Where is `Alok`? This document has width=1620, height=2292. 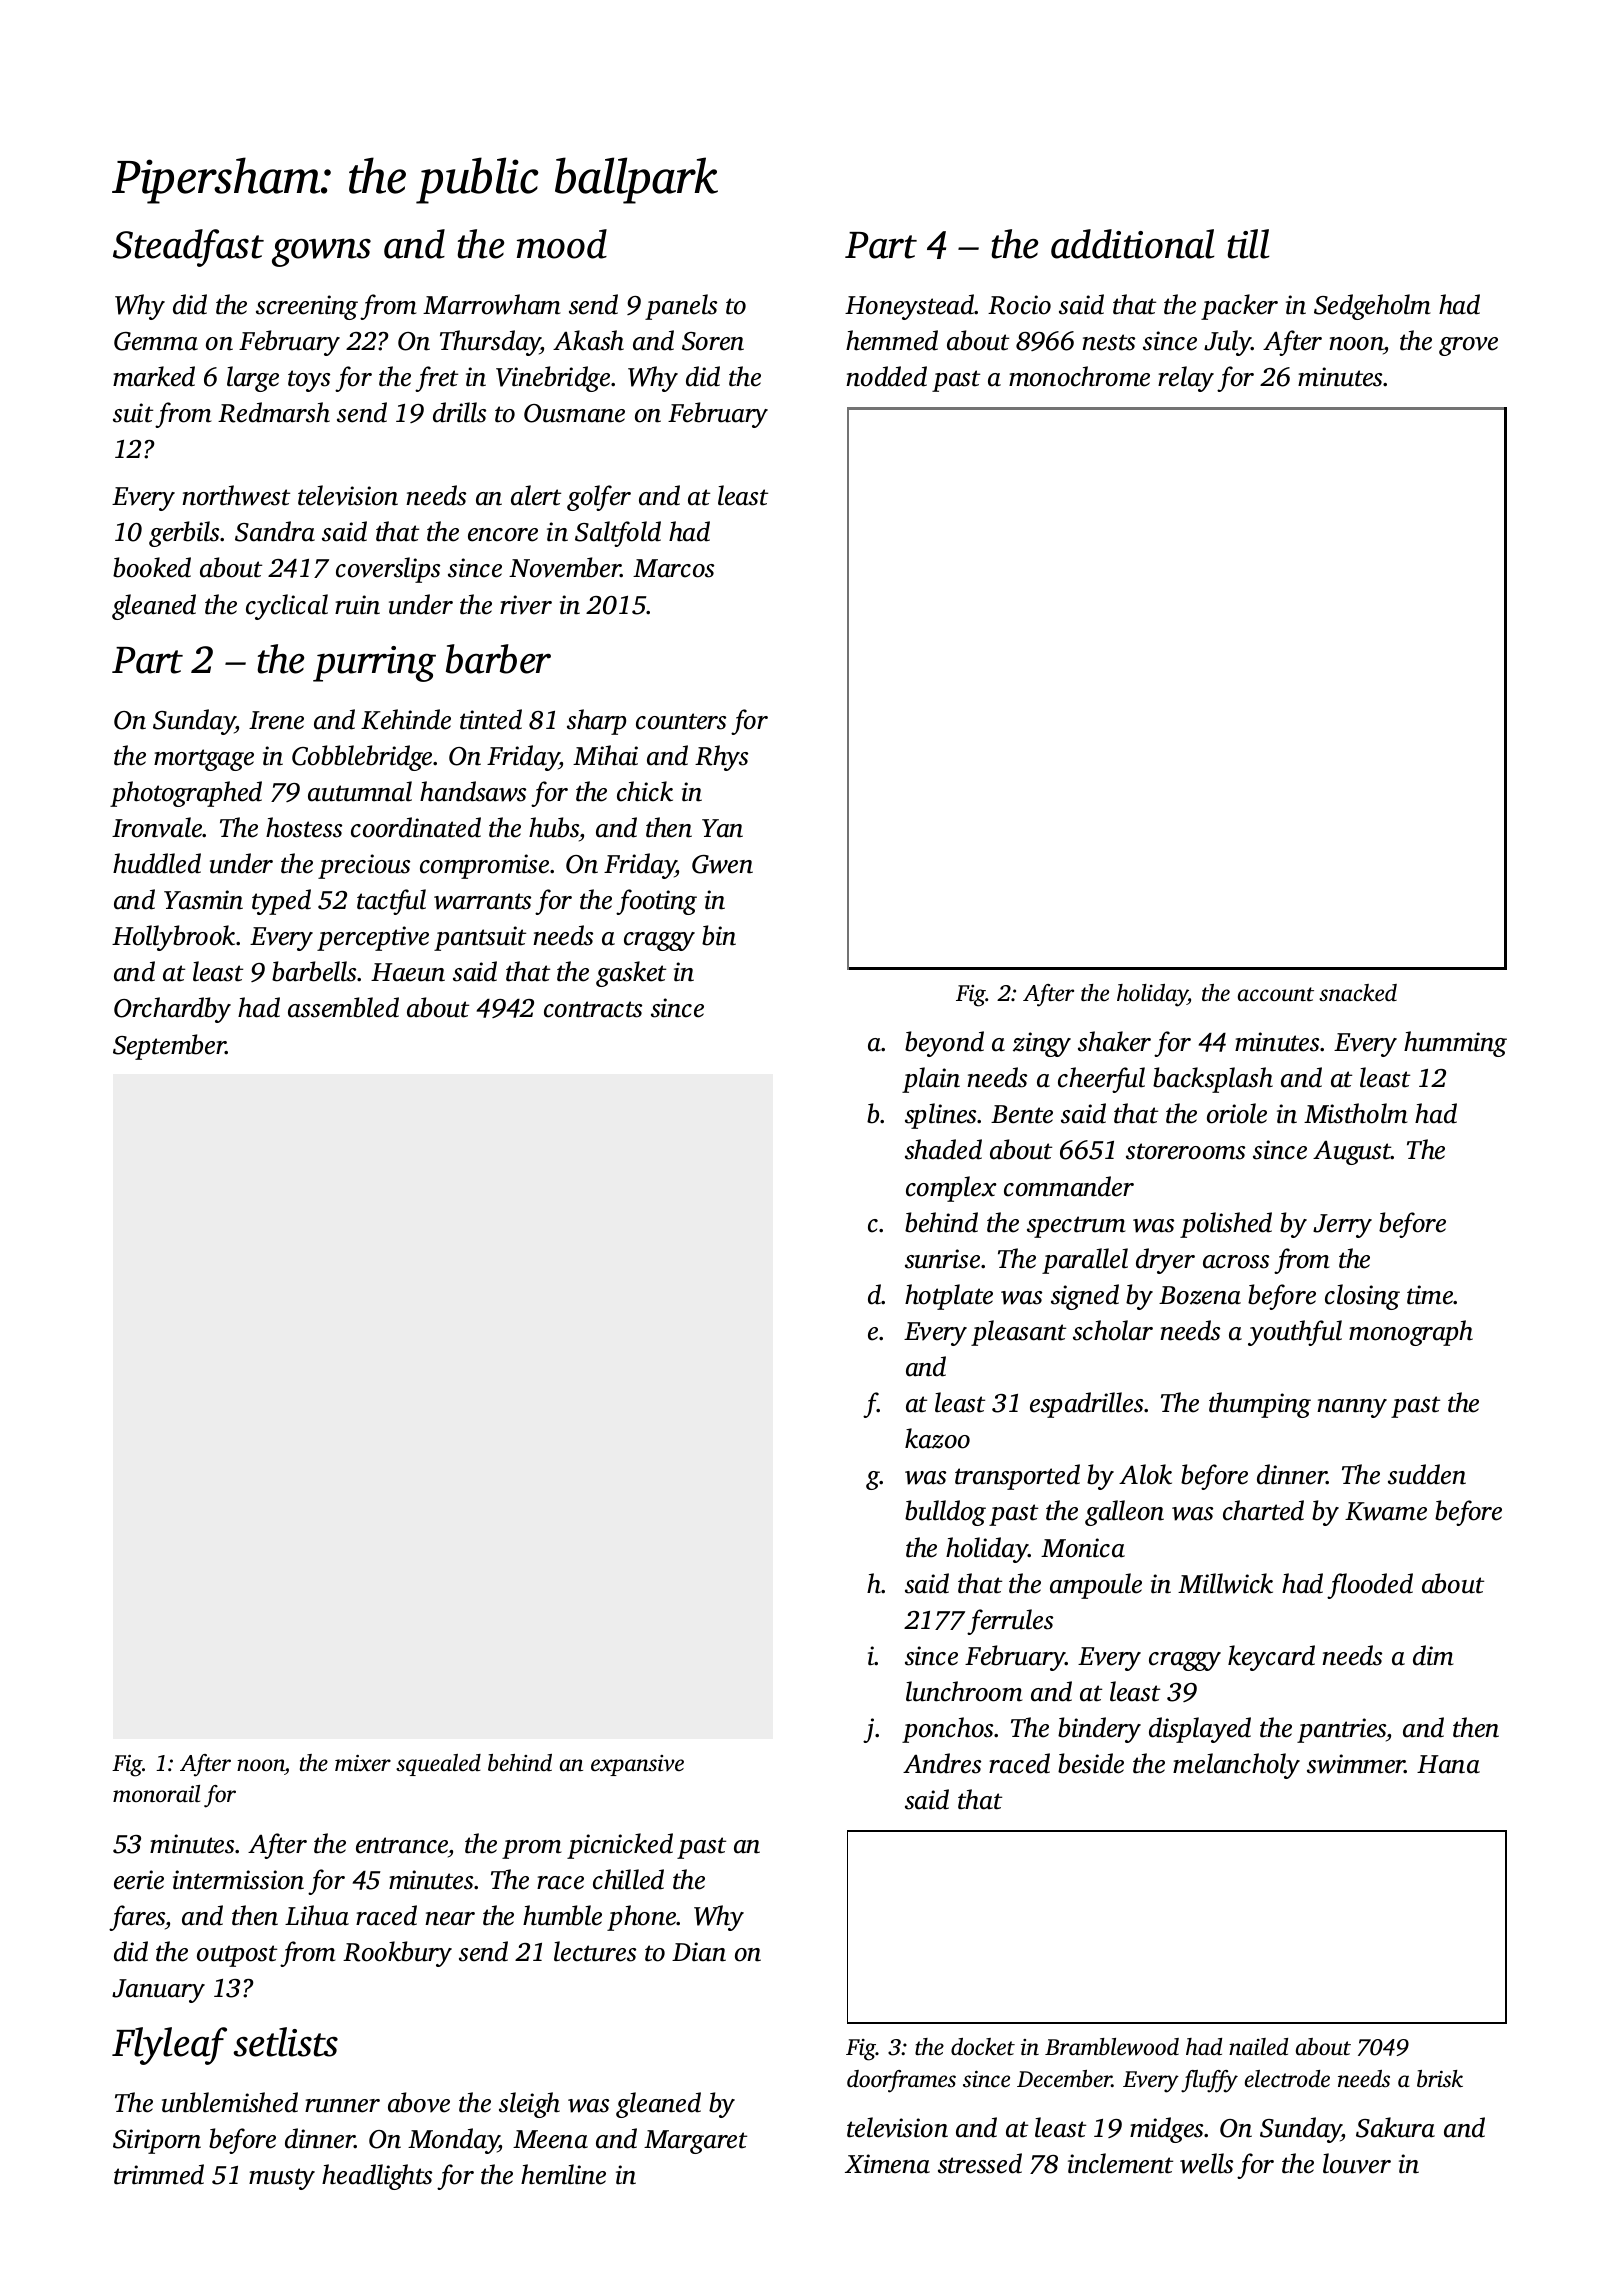 Alok is located at coordinates (1145, 1474).
